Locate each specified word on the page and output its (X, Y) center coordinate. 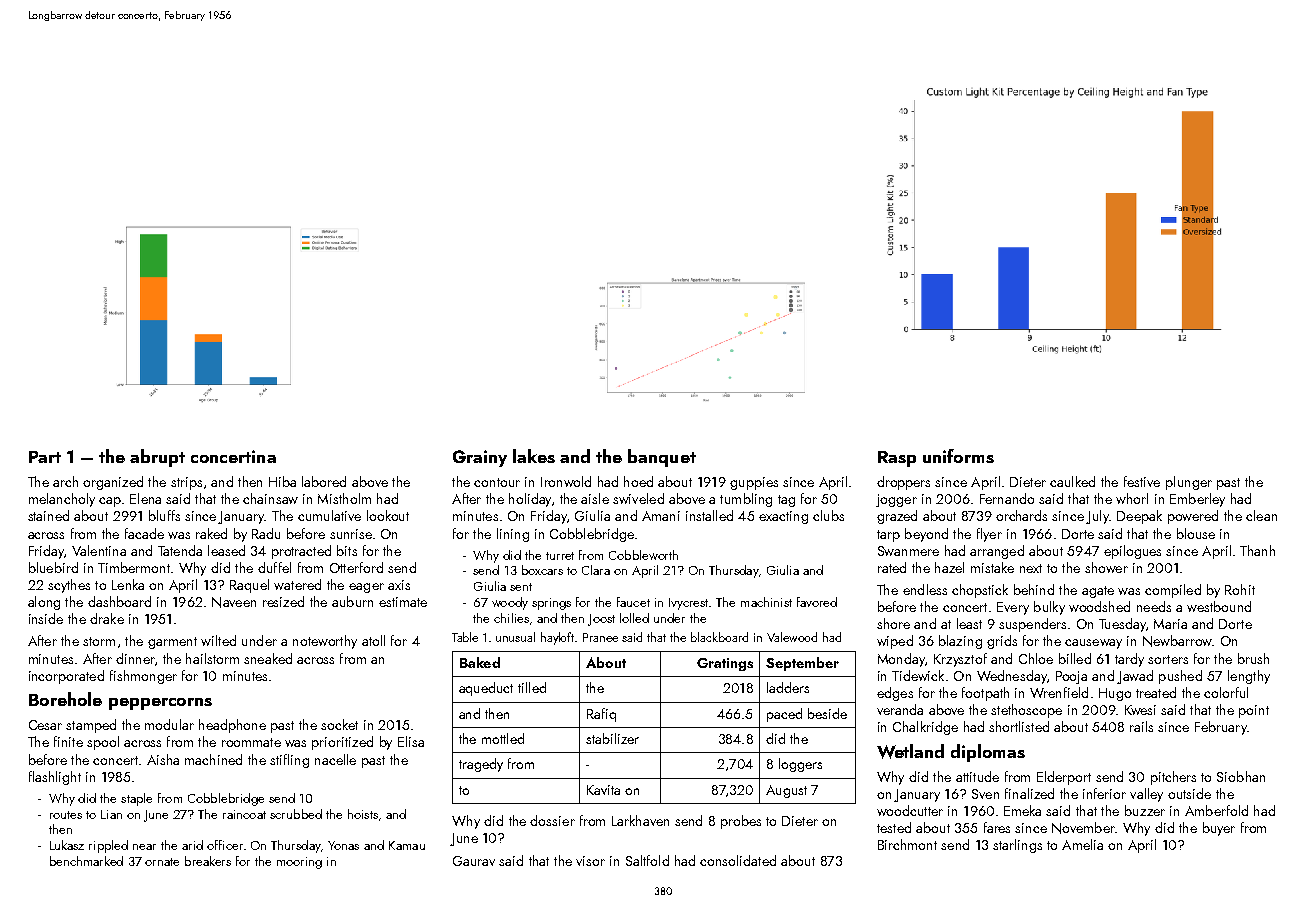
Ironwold (566, 481)
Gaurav (474, 861)
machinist (766, 602)
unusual (515, 637)
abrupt (157, 458)
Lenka (128, 584)
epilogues (1132, 552)
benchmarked (86, 861)
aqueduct (486, 689)
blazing (960, 642)
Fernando (1007, 498)
